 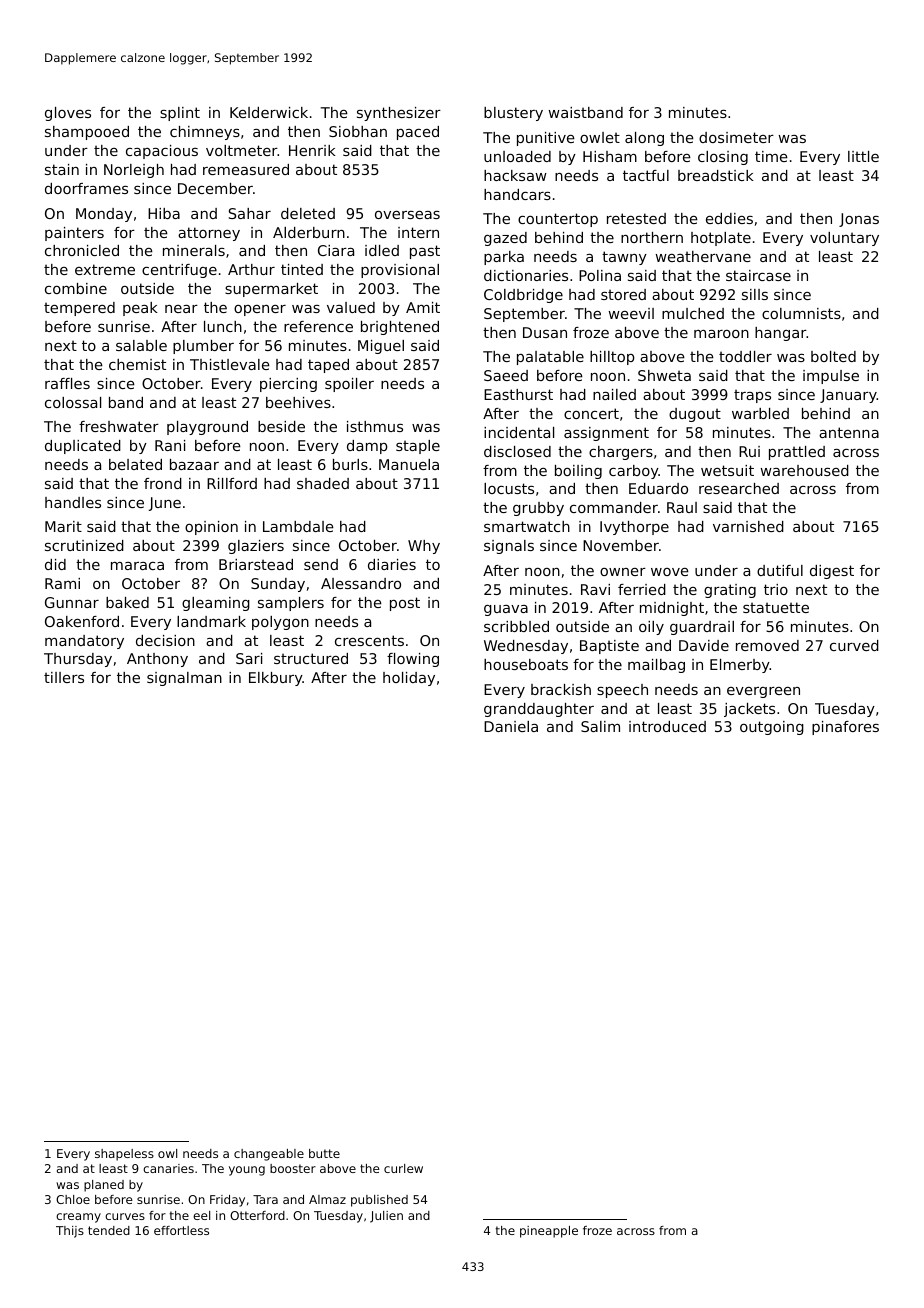 I want to click on burls, so click(x=350, y=464).
